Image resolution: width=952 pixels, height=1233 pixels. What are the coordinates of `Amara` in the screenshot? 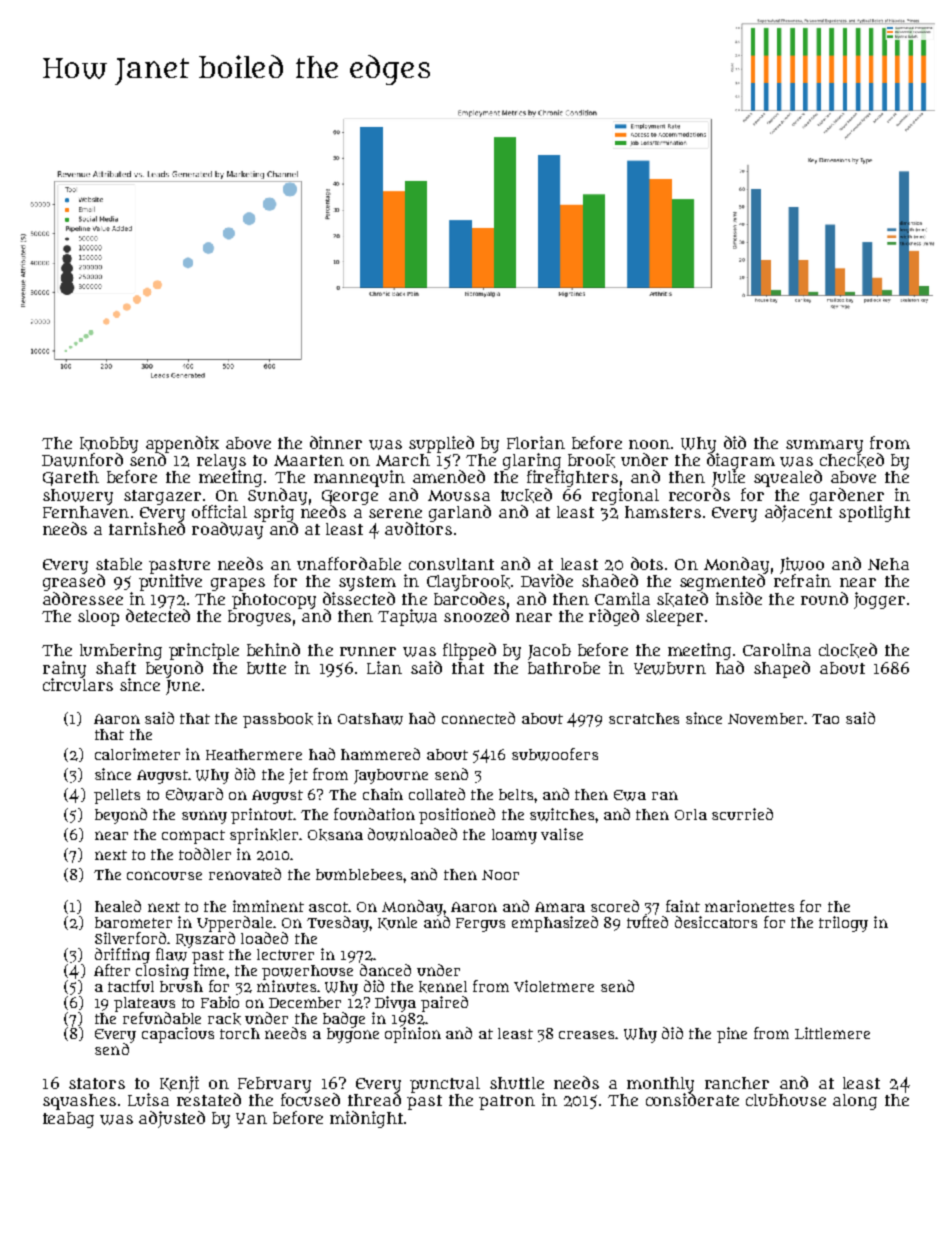 It's located at (560, 907).
